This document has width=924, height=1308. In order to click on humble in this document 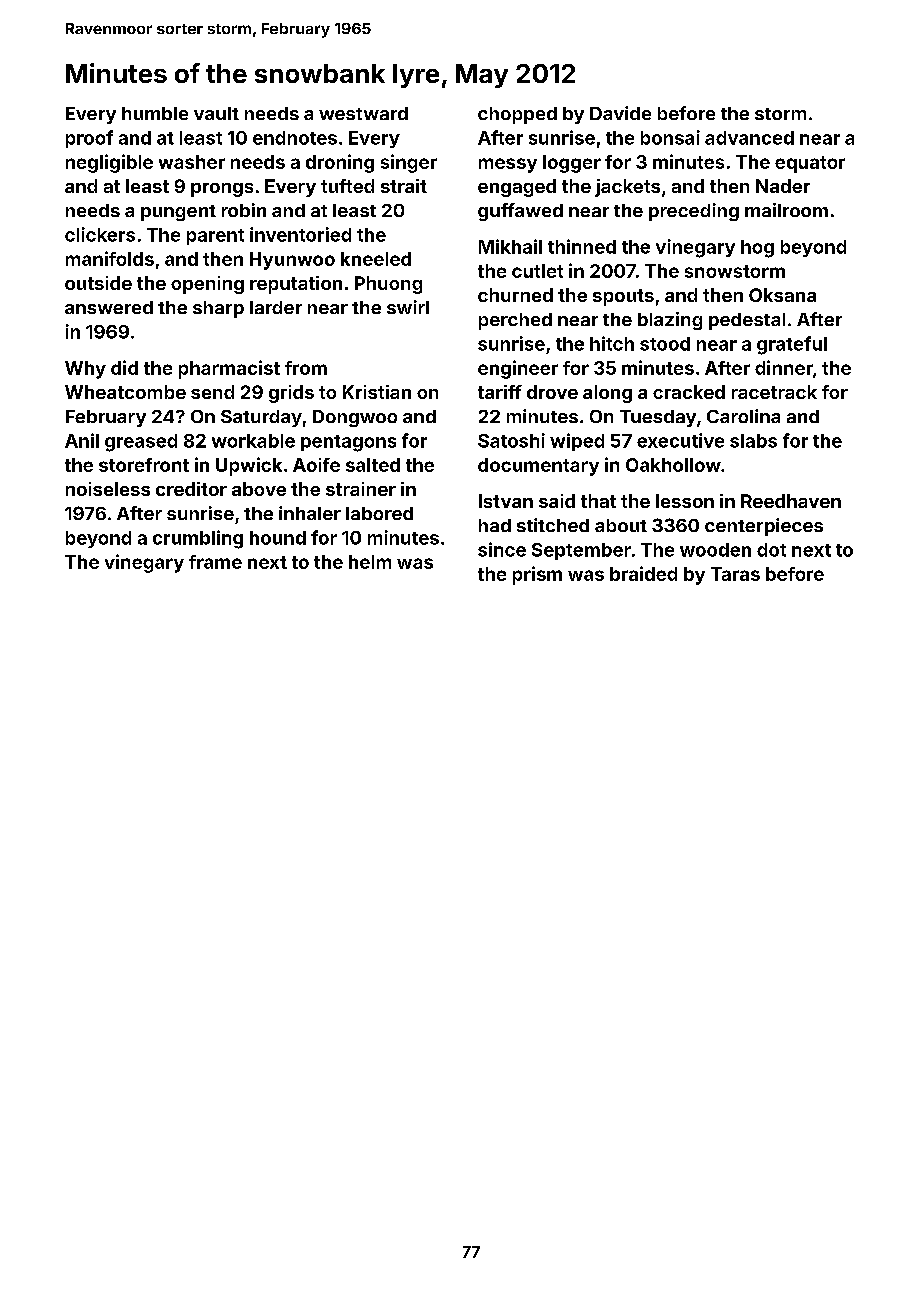, I will do `click(155, 113)`.
